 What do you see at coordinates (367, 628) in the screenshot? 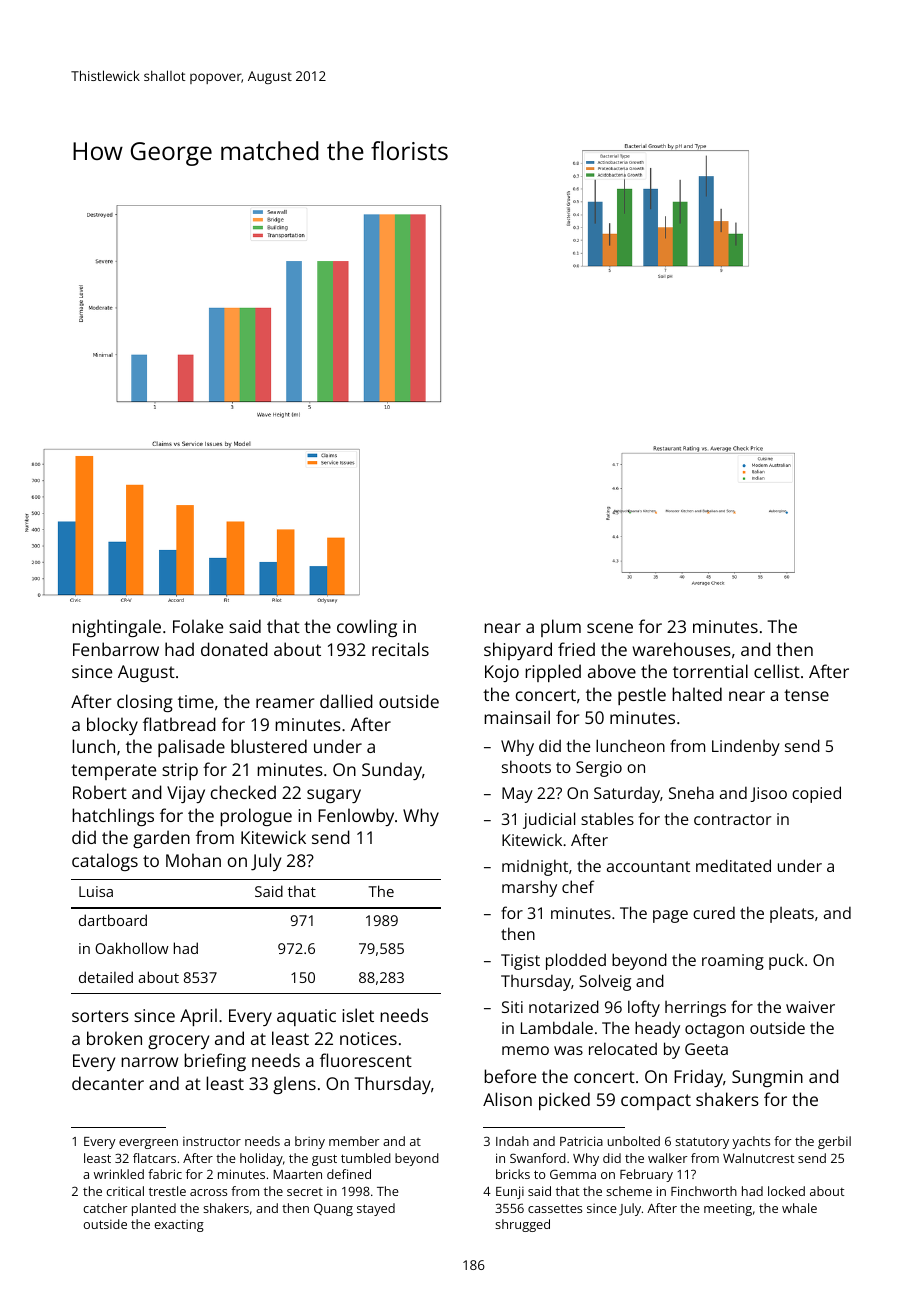
I see `cowling` at bounding box center [367, 628].
